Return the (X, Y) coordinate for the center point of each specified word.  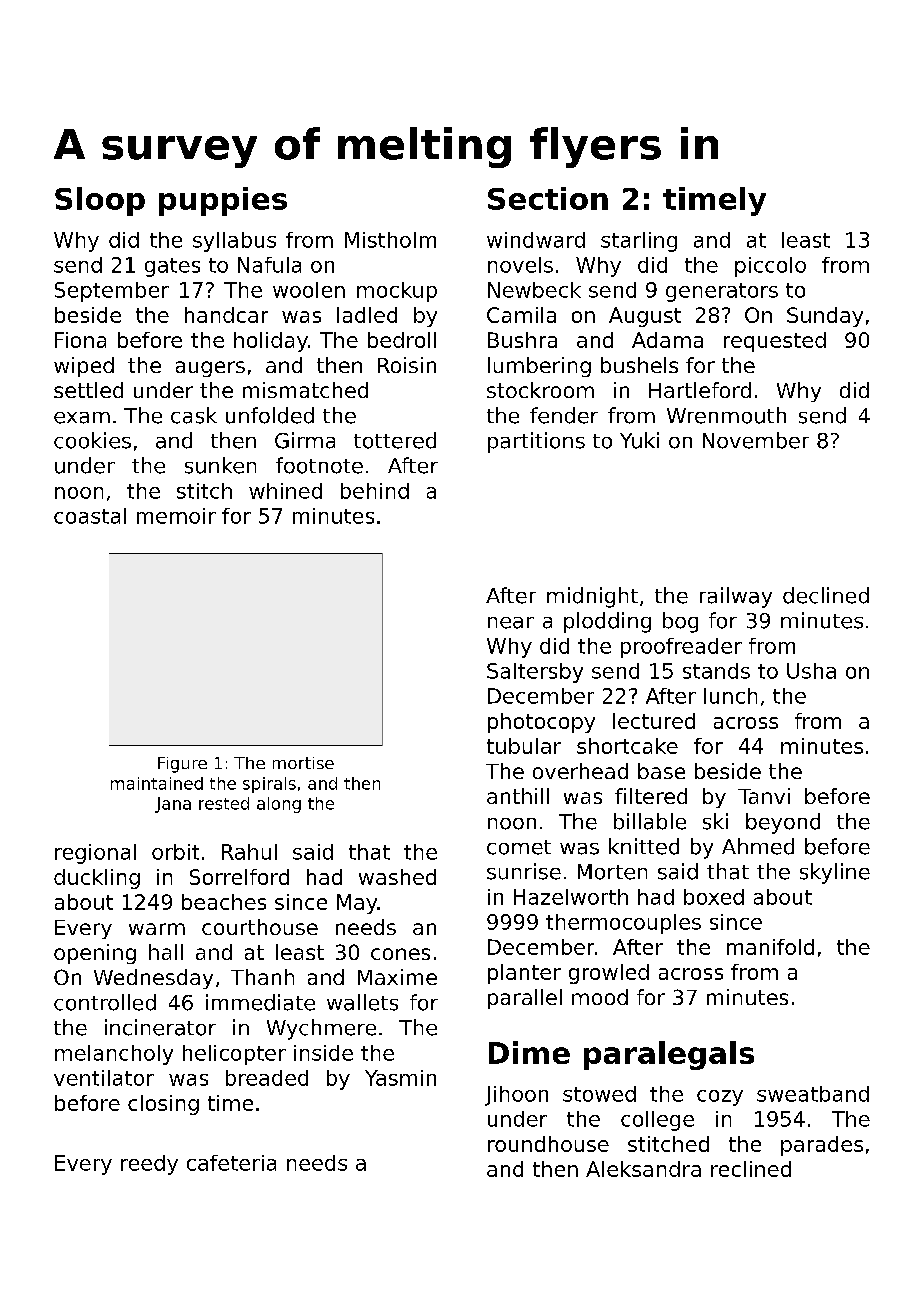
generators (722, 292)
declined (826, 595)
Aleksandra (643, 1169)
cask (194, 415)
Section (548, 198)
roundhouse (548, 1144)
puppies (223, 201)
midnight (592, 597)
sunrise (524, 871)
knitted (644, 846)
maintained (157, 783)
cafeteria (231, 1163)
